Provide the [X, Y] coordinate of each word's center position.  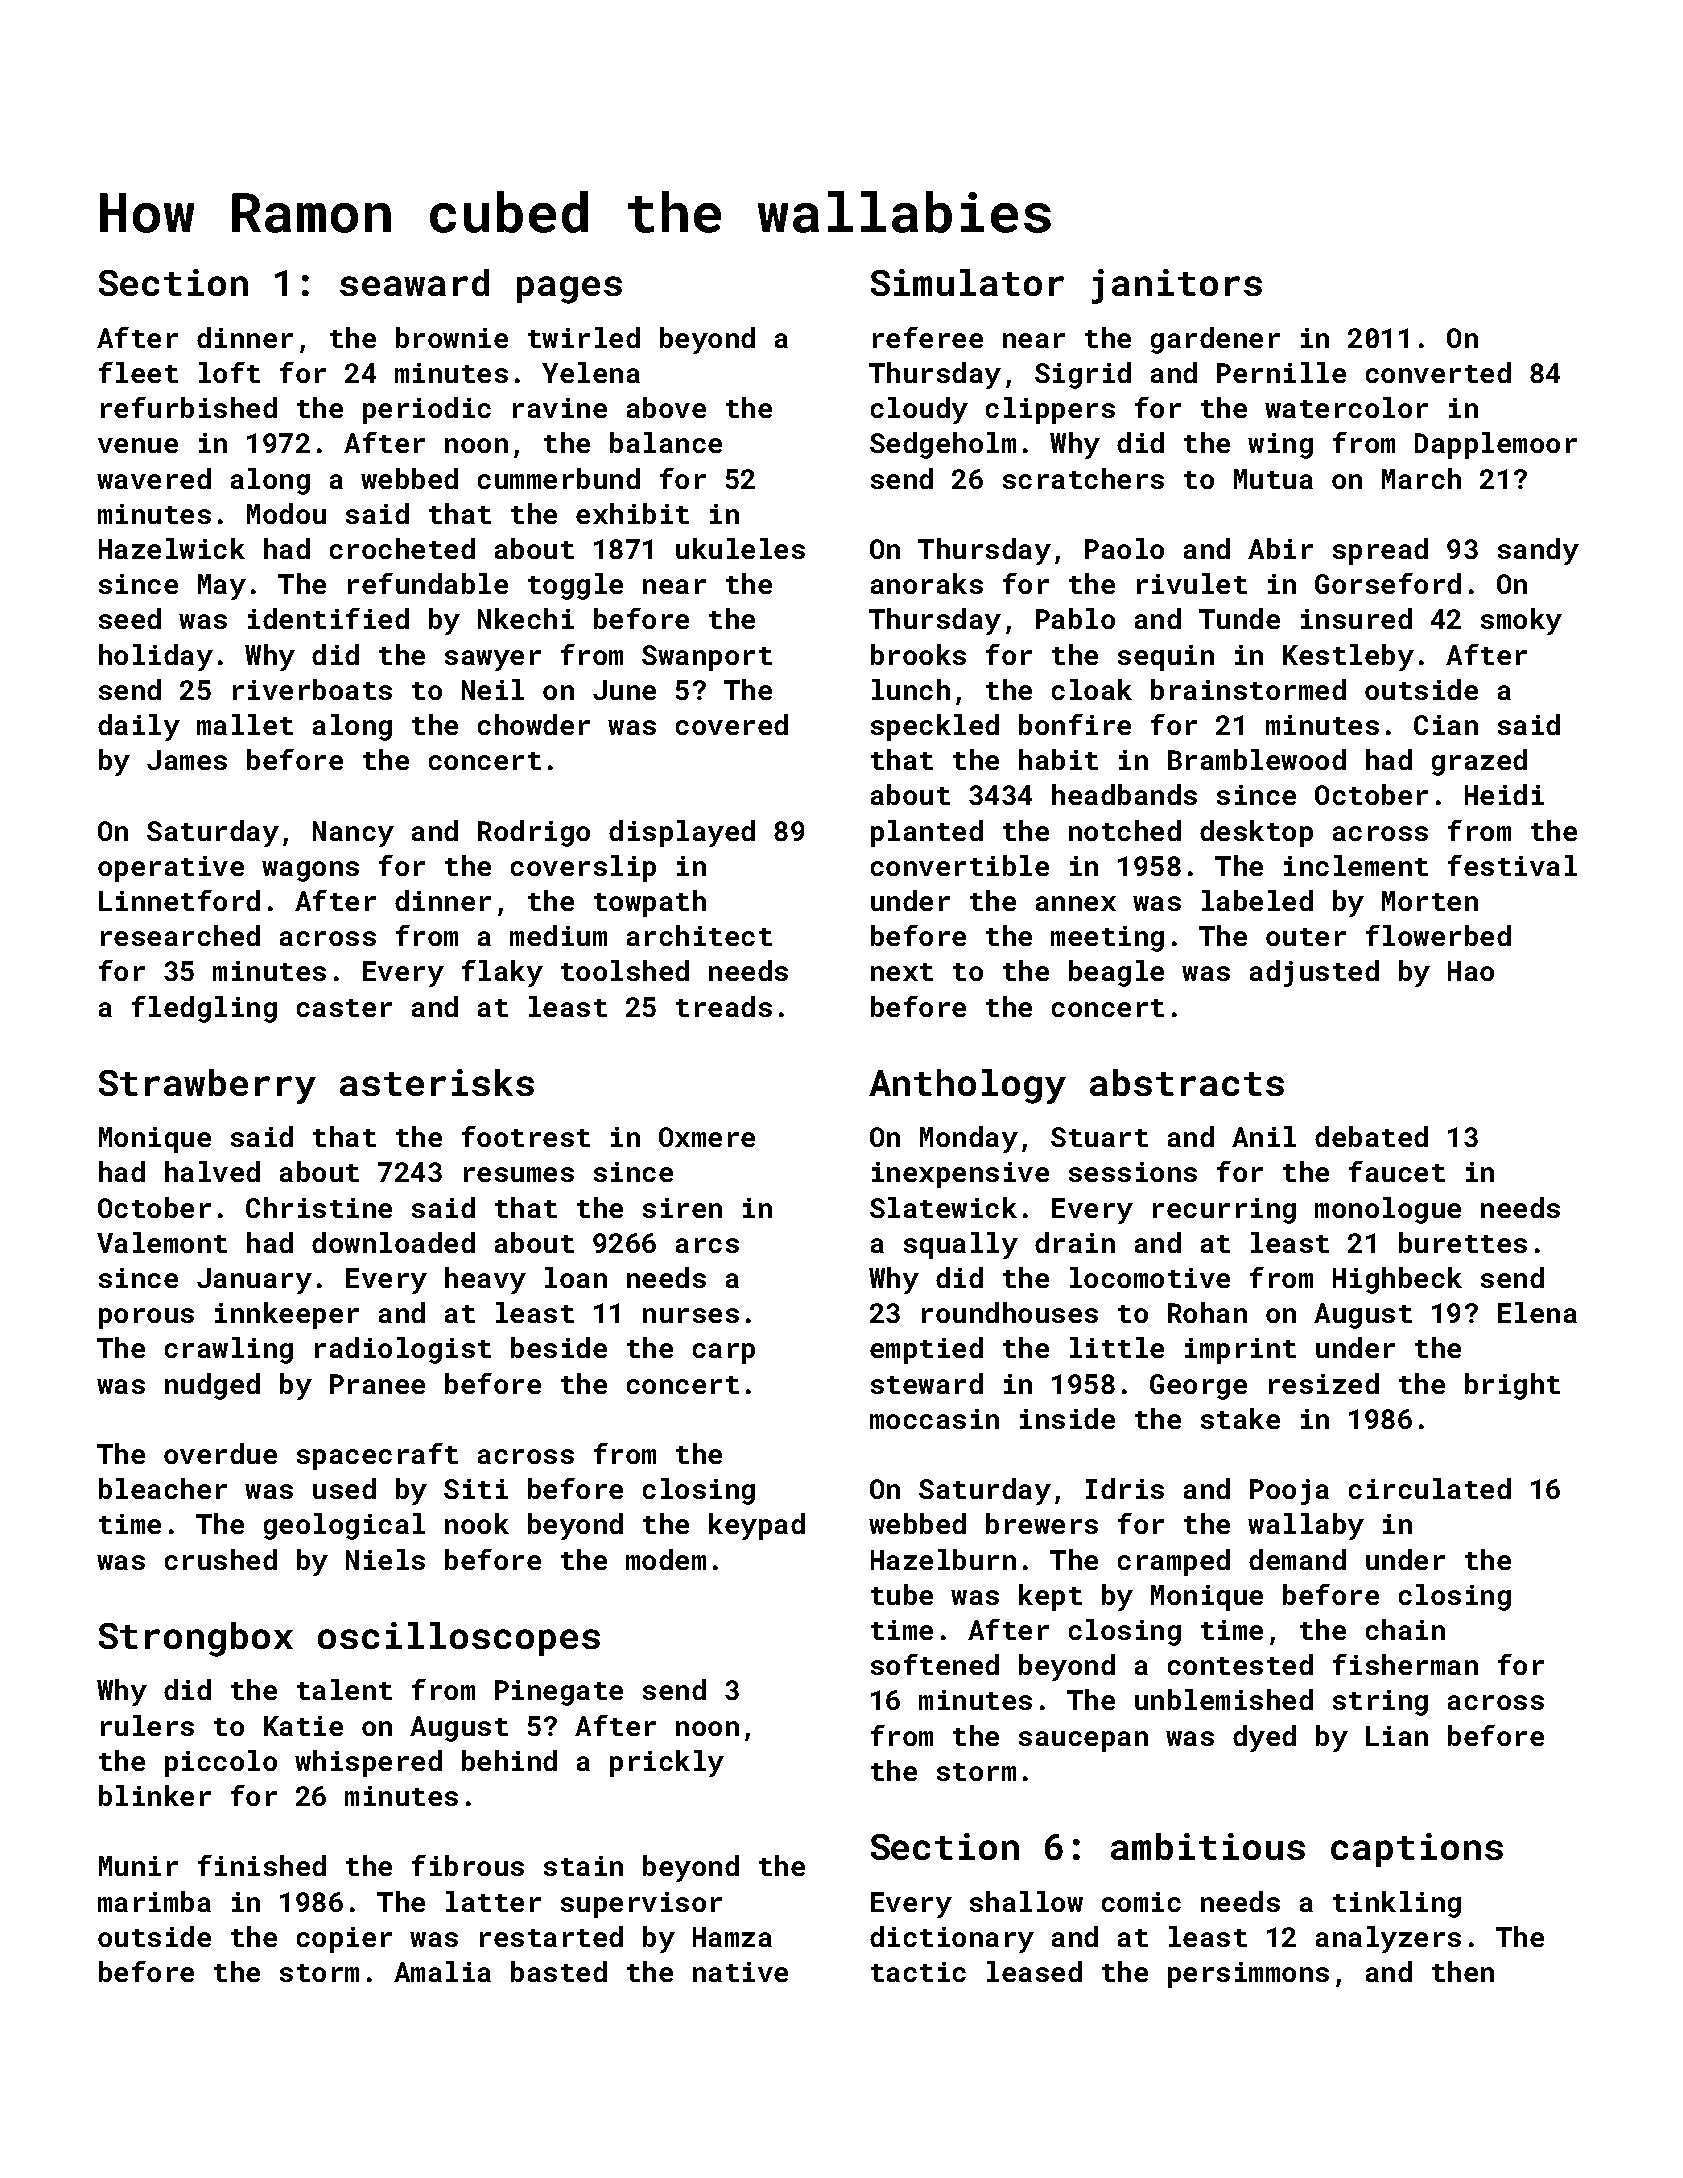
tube [902, 1594]
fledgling [204, 1009]
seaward [414, 282]
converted [1438, 372]
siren [682, 1208]
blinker [155, 1795]
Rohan [1207, 1312]
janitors [1177, 286]
